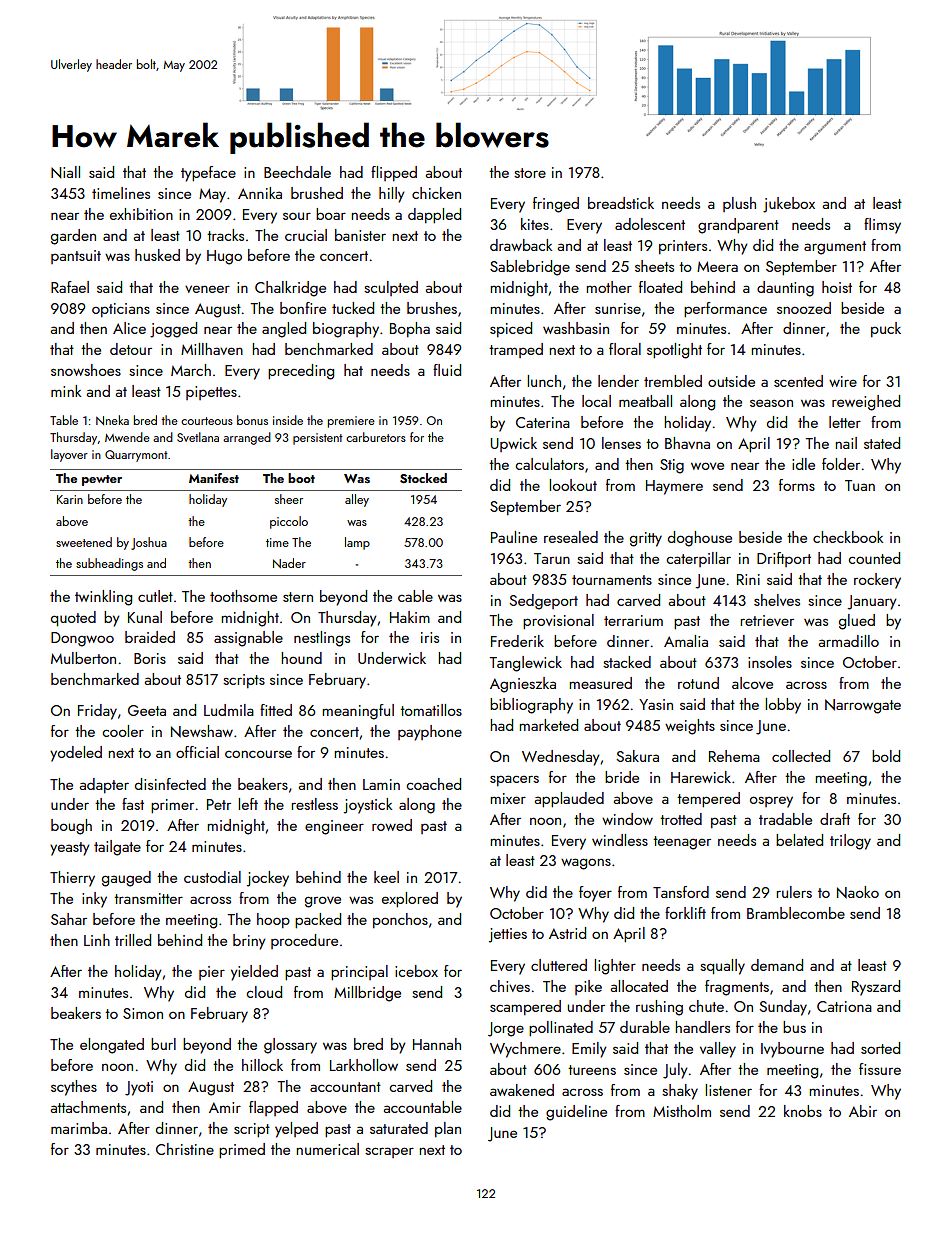  Describe the element at coordinates (260, 193) in the document. I see `Annika` at that location.
